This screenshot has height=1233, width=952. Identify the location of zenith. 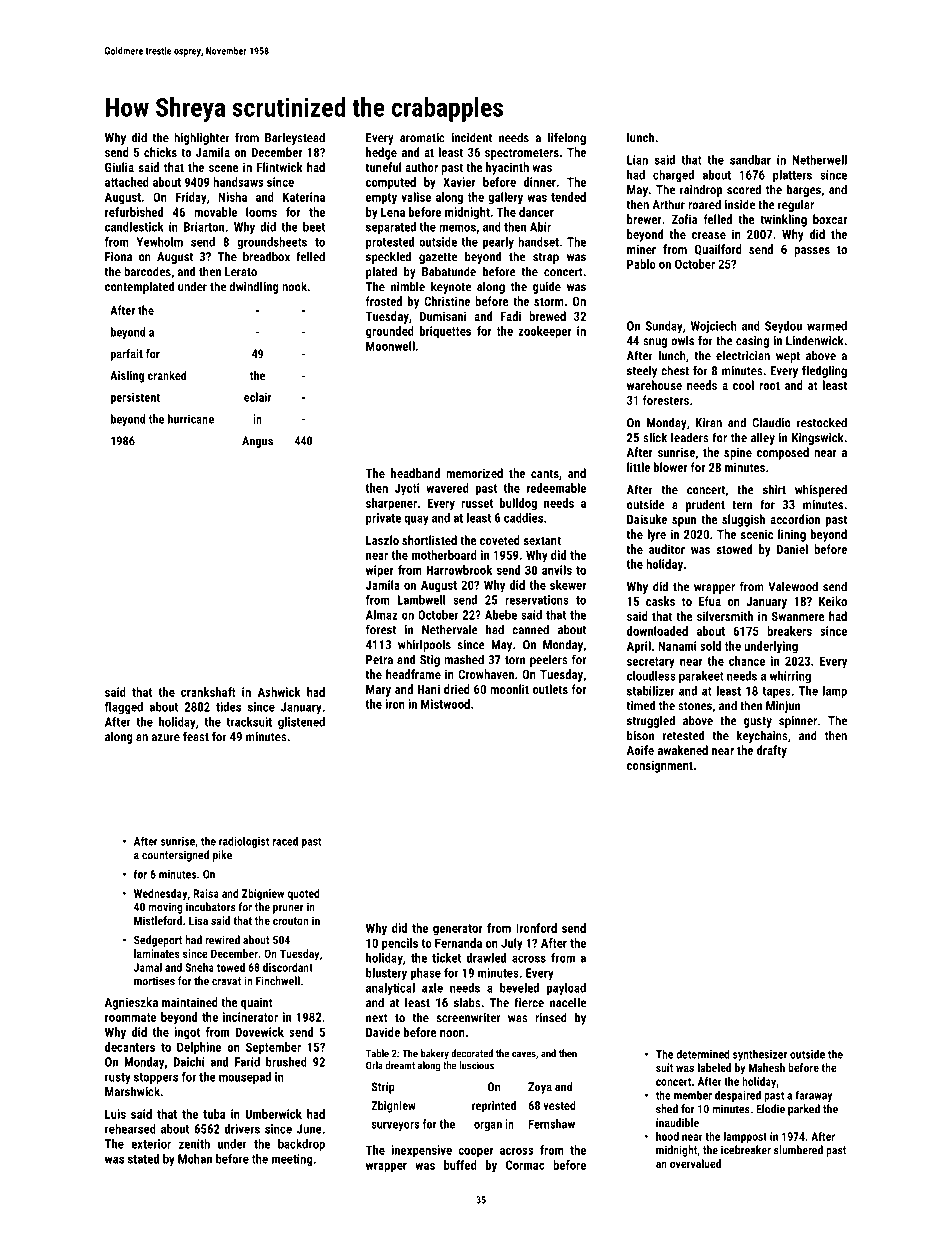
(194, 1144).
